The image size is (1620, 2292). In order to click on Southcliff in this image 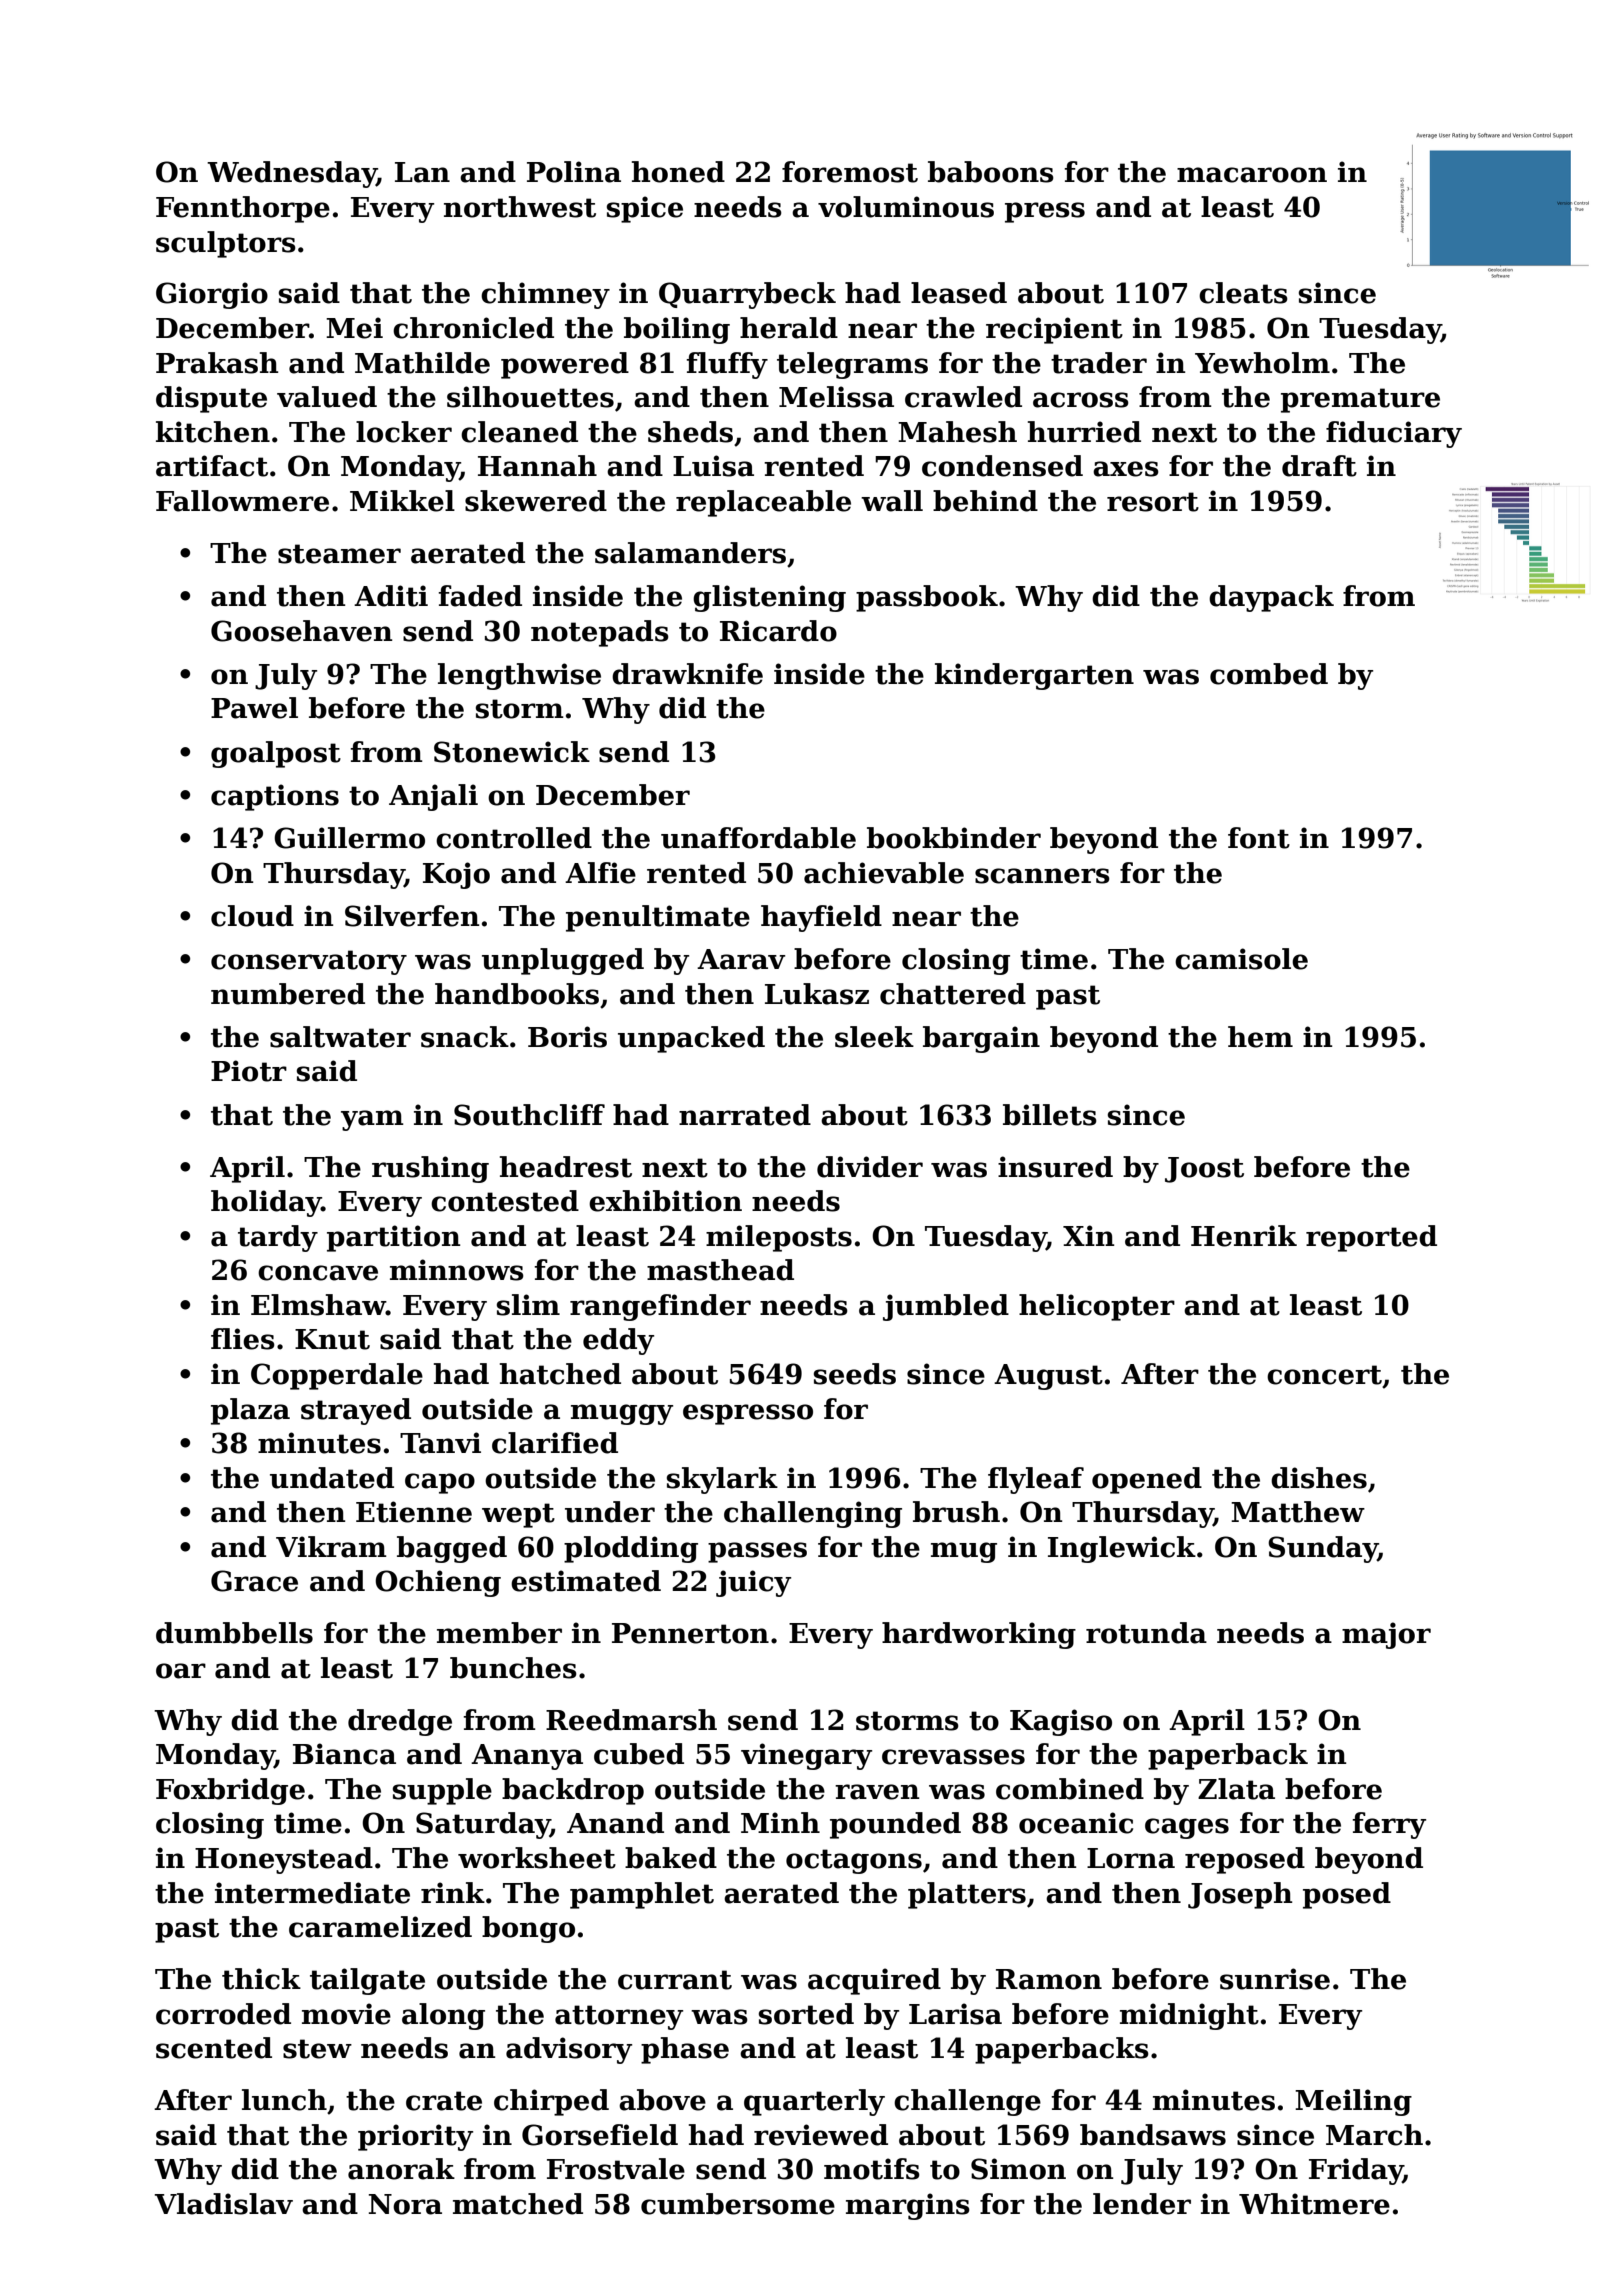, I will do `click(529, 1115)`.
